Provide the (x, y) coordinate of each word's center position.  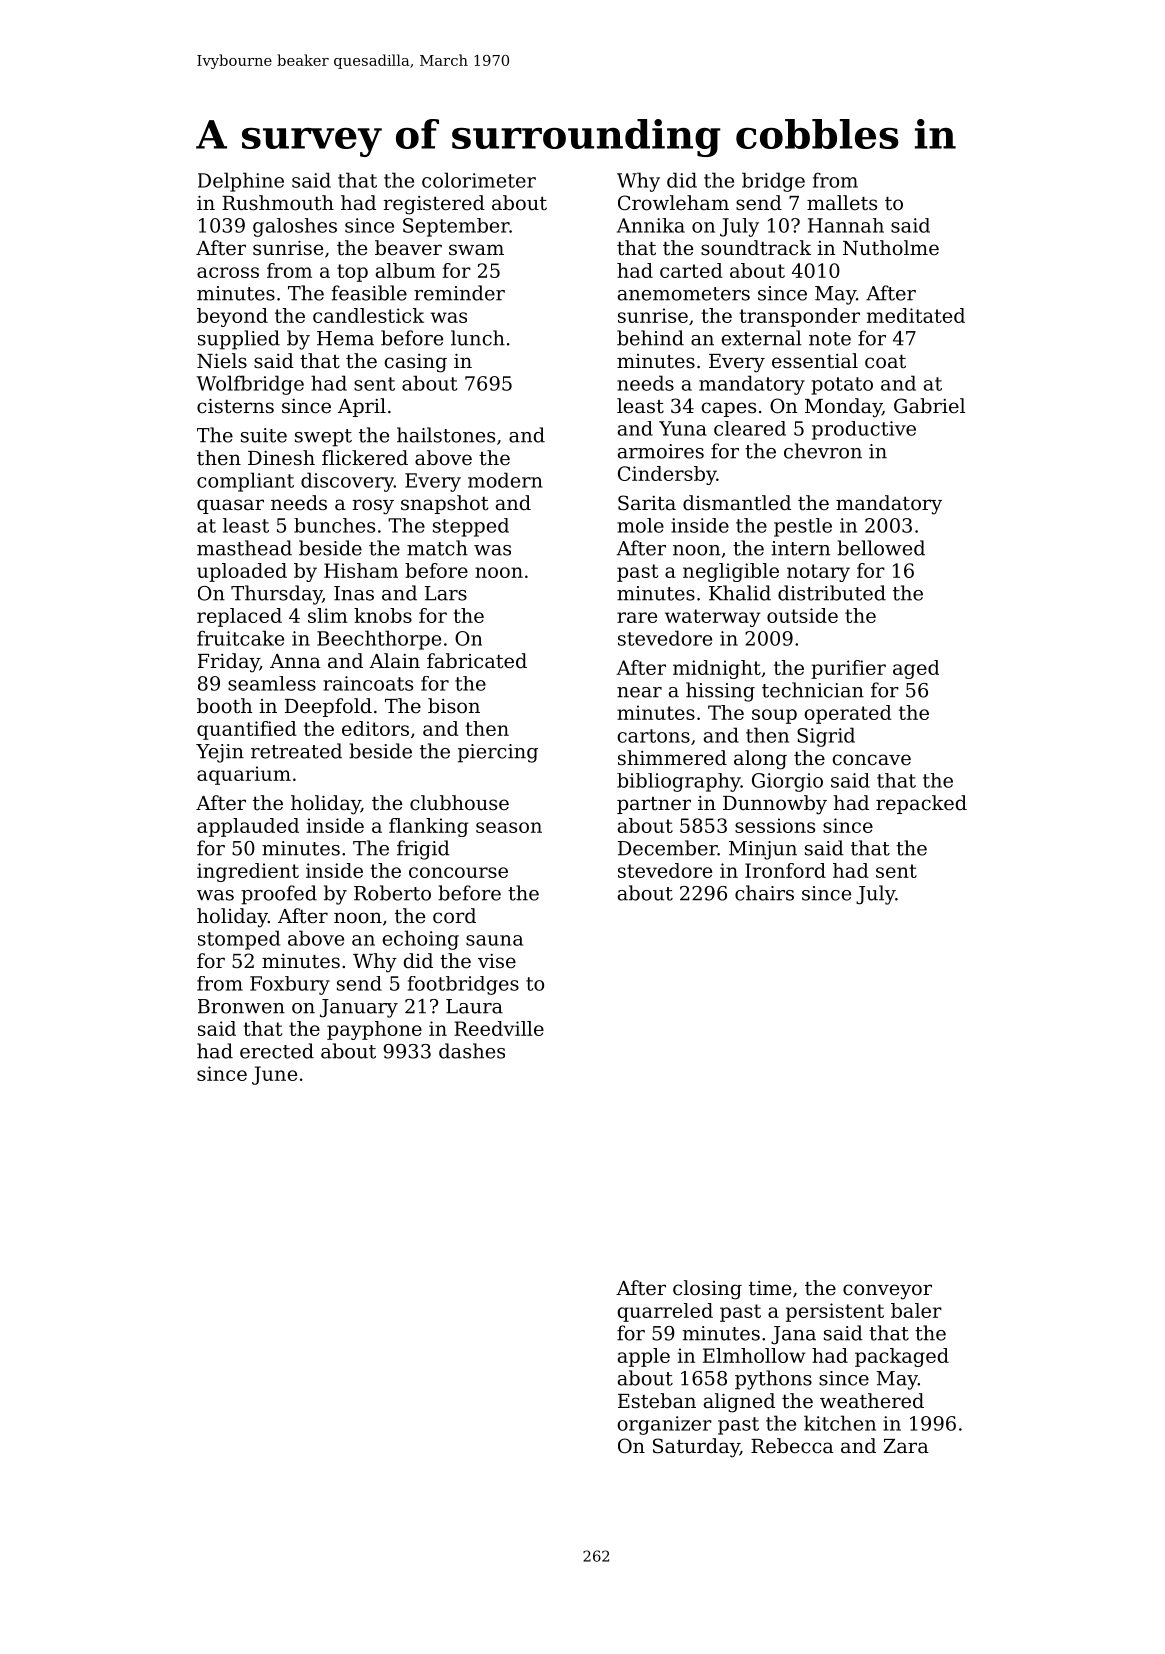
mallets (842, 202)
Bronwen (241, 1006)
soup (774, 716)
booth (224, 706)
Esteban (657, 1401)
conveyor (887, 1292)
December (668, 848)
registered (434, 205)
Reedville (499, 1028)
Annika (651, 225)
